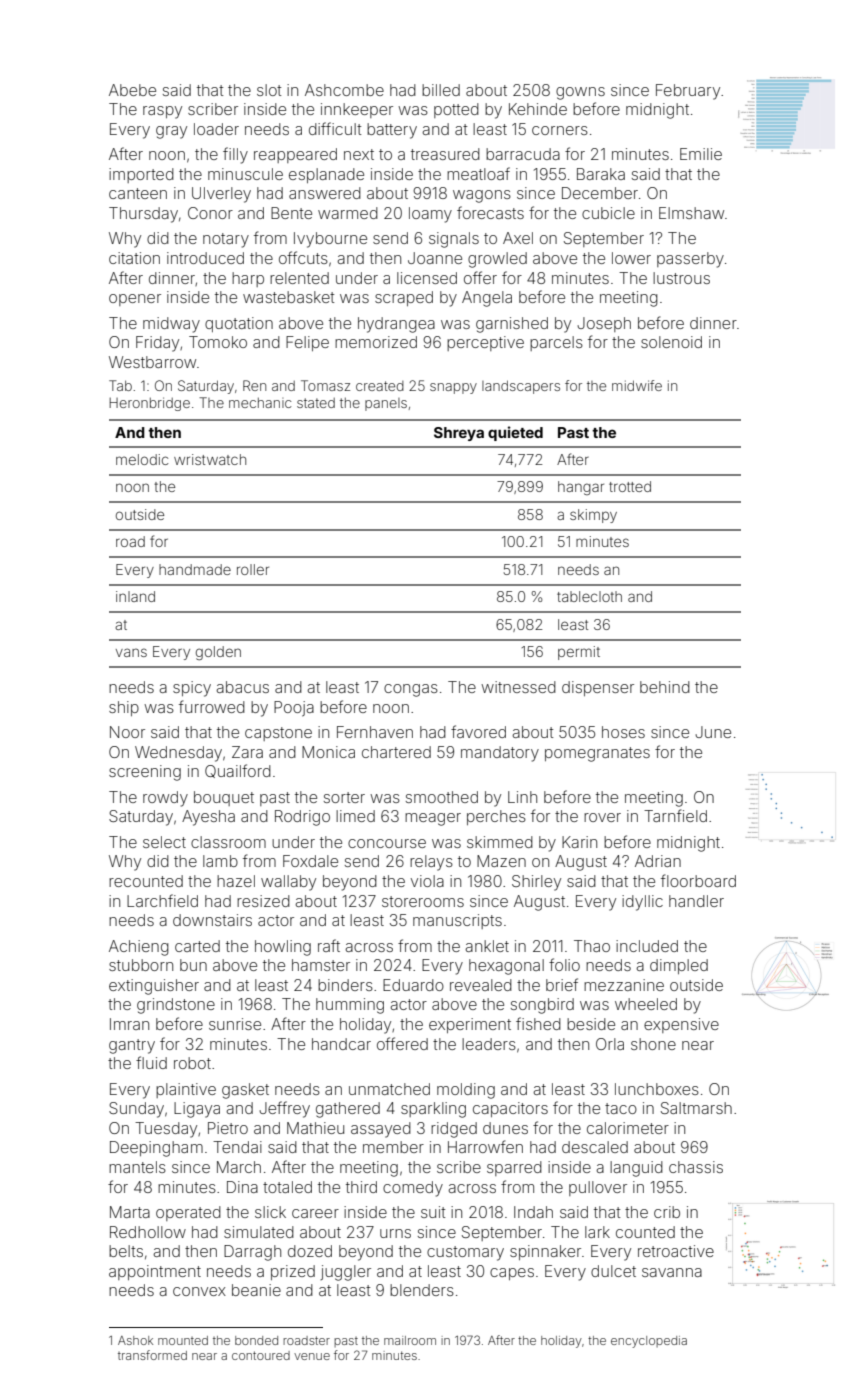 Image resolution: width=849 pixels, height=1400 pixels. I want to click on handler, so click(696, 901).
